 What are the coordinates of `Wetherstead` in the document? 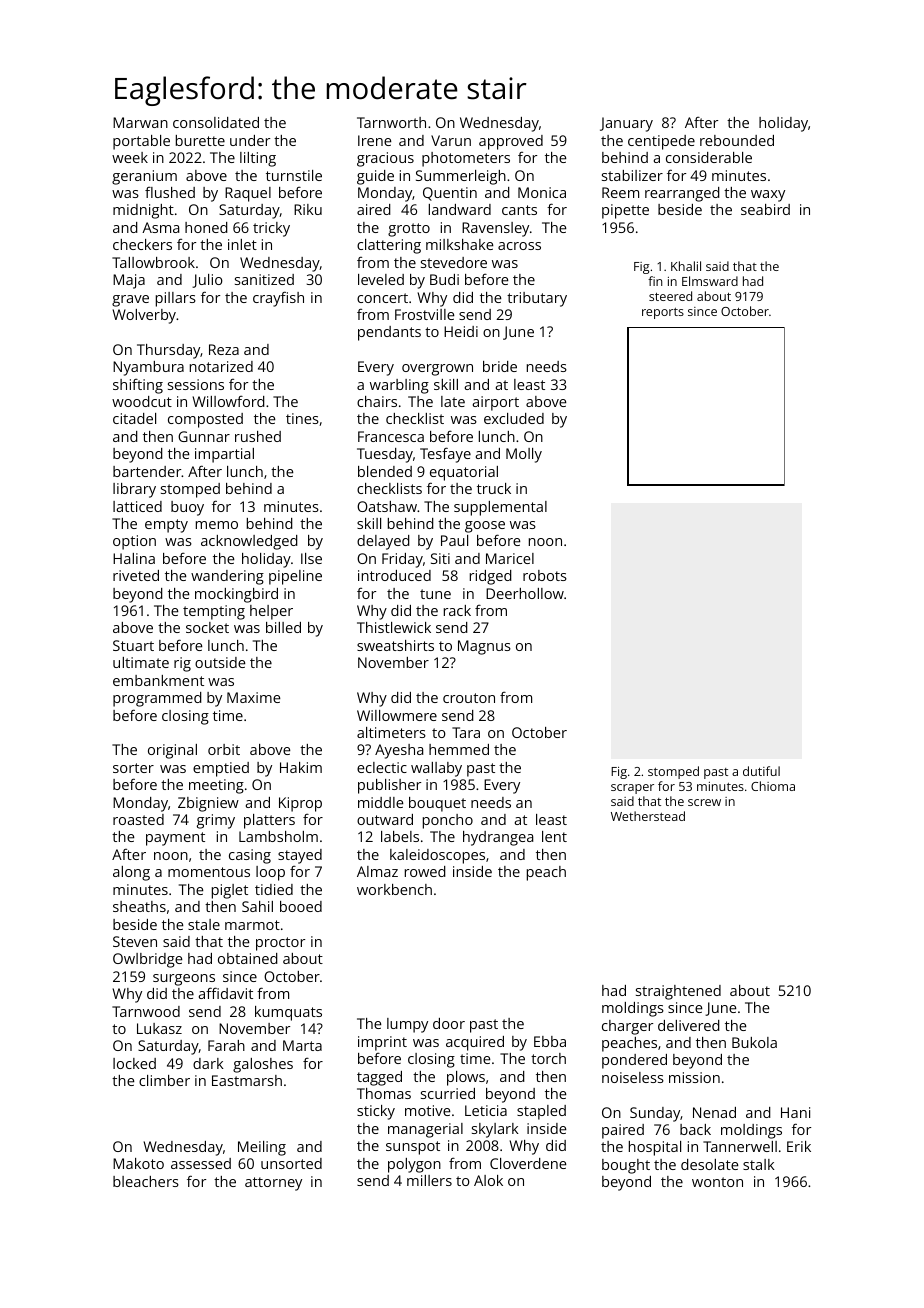 It's located at (648, 816).
